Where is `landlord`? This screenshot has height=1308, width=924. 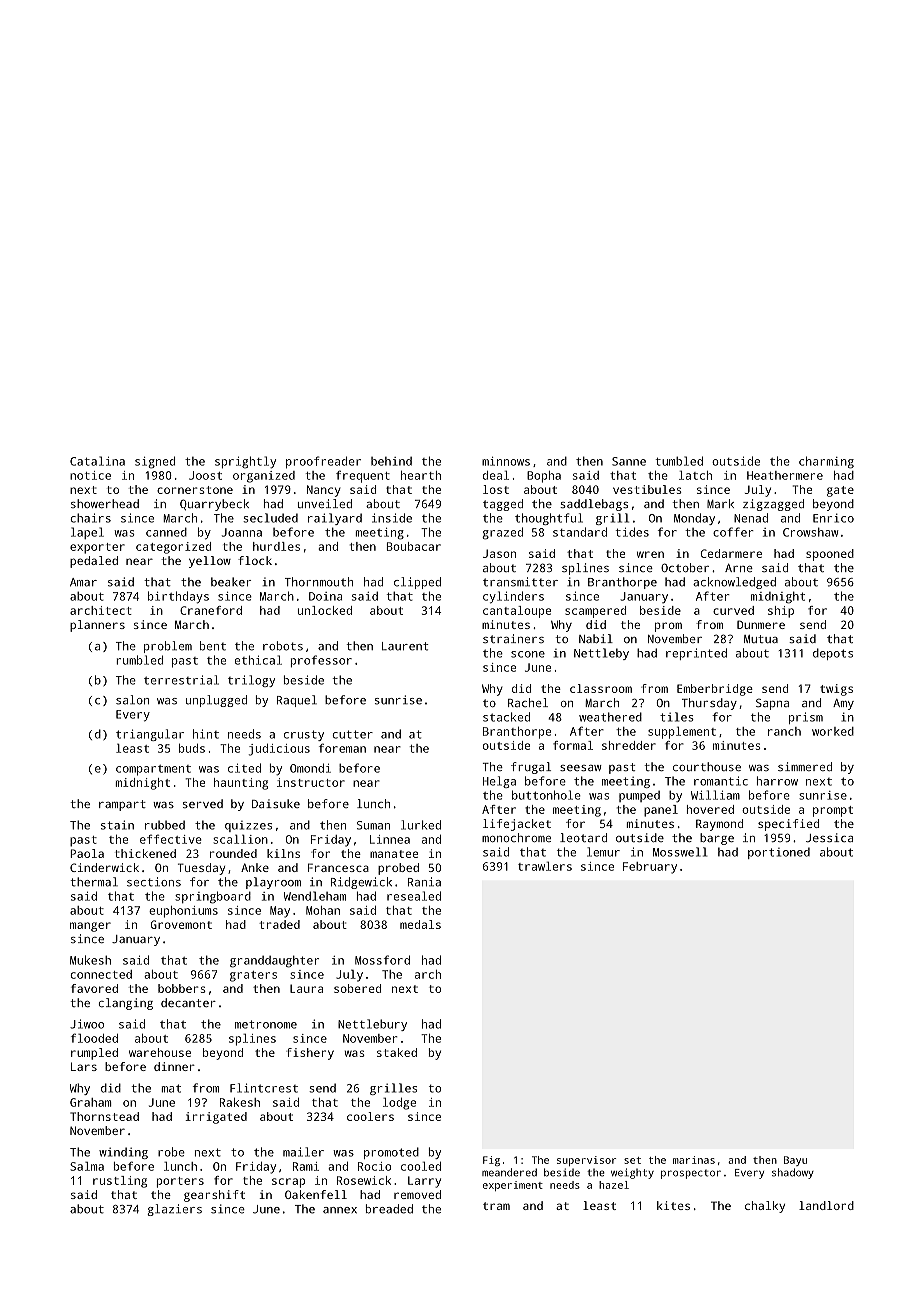
landlord is located at coordinates (826, 1205).
